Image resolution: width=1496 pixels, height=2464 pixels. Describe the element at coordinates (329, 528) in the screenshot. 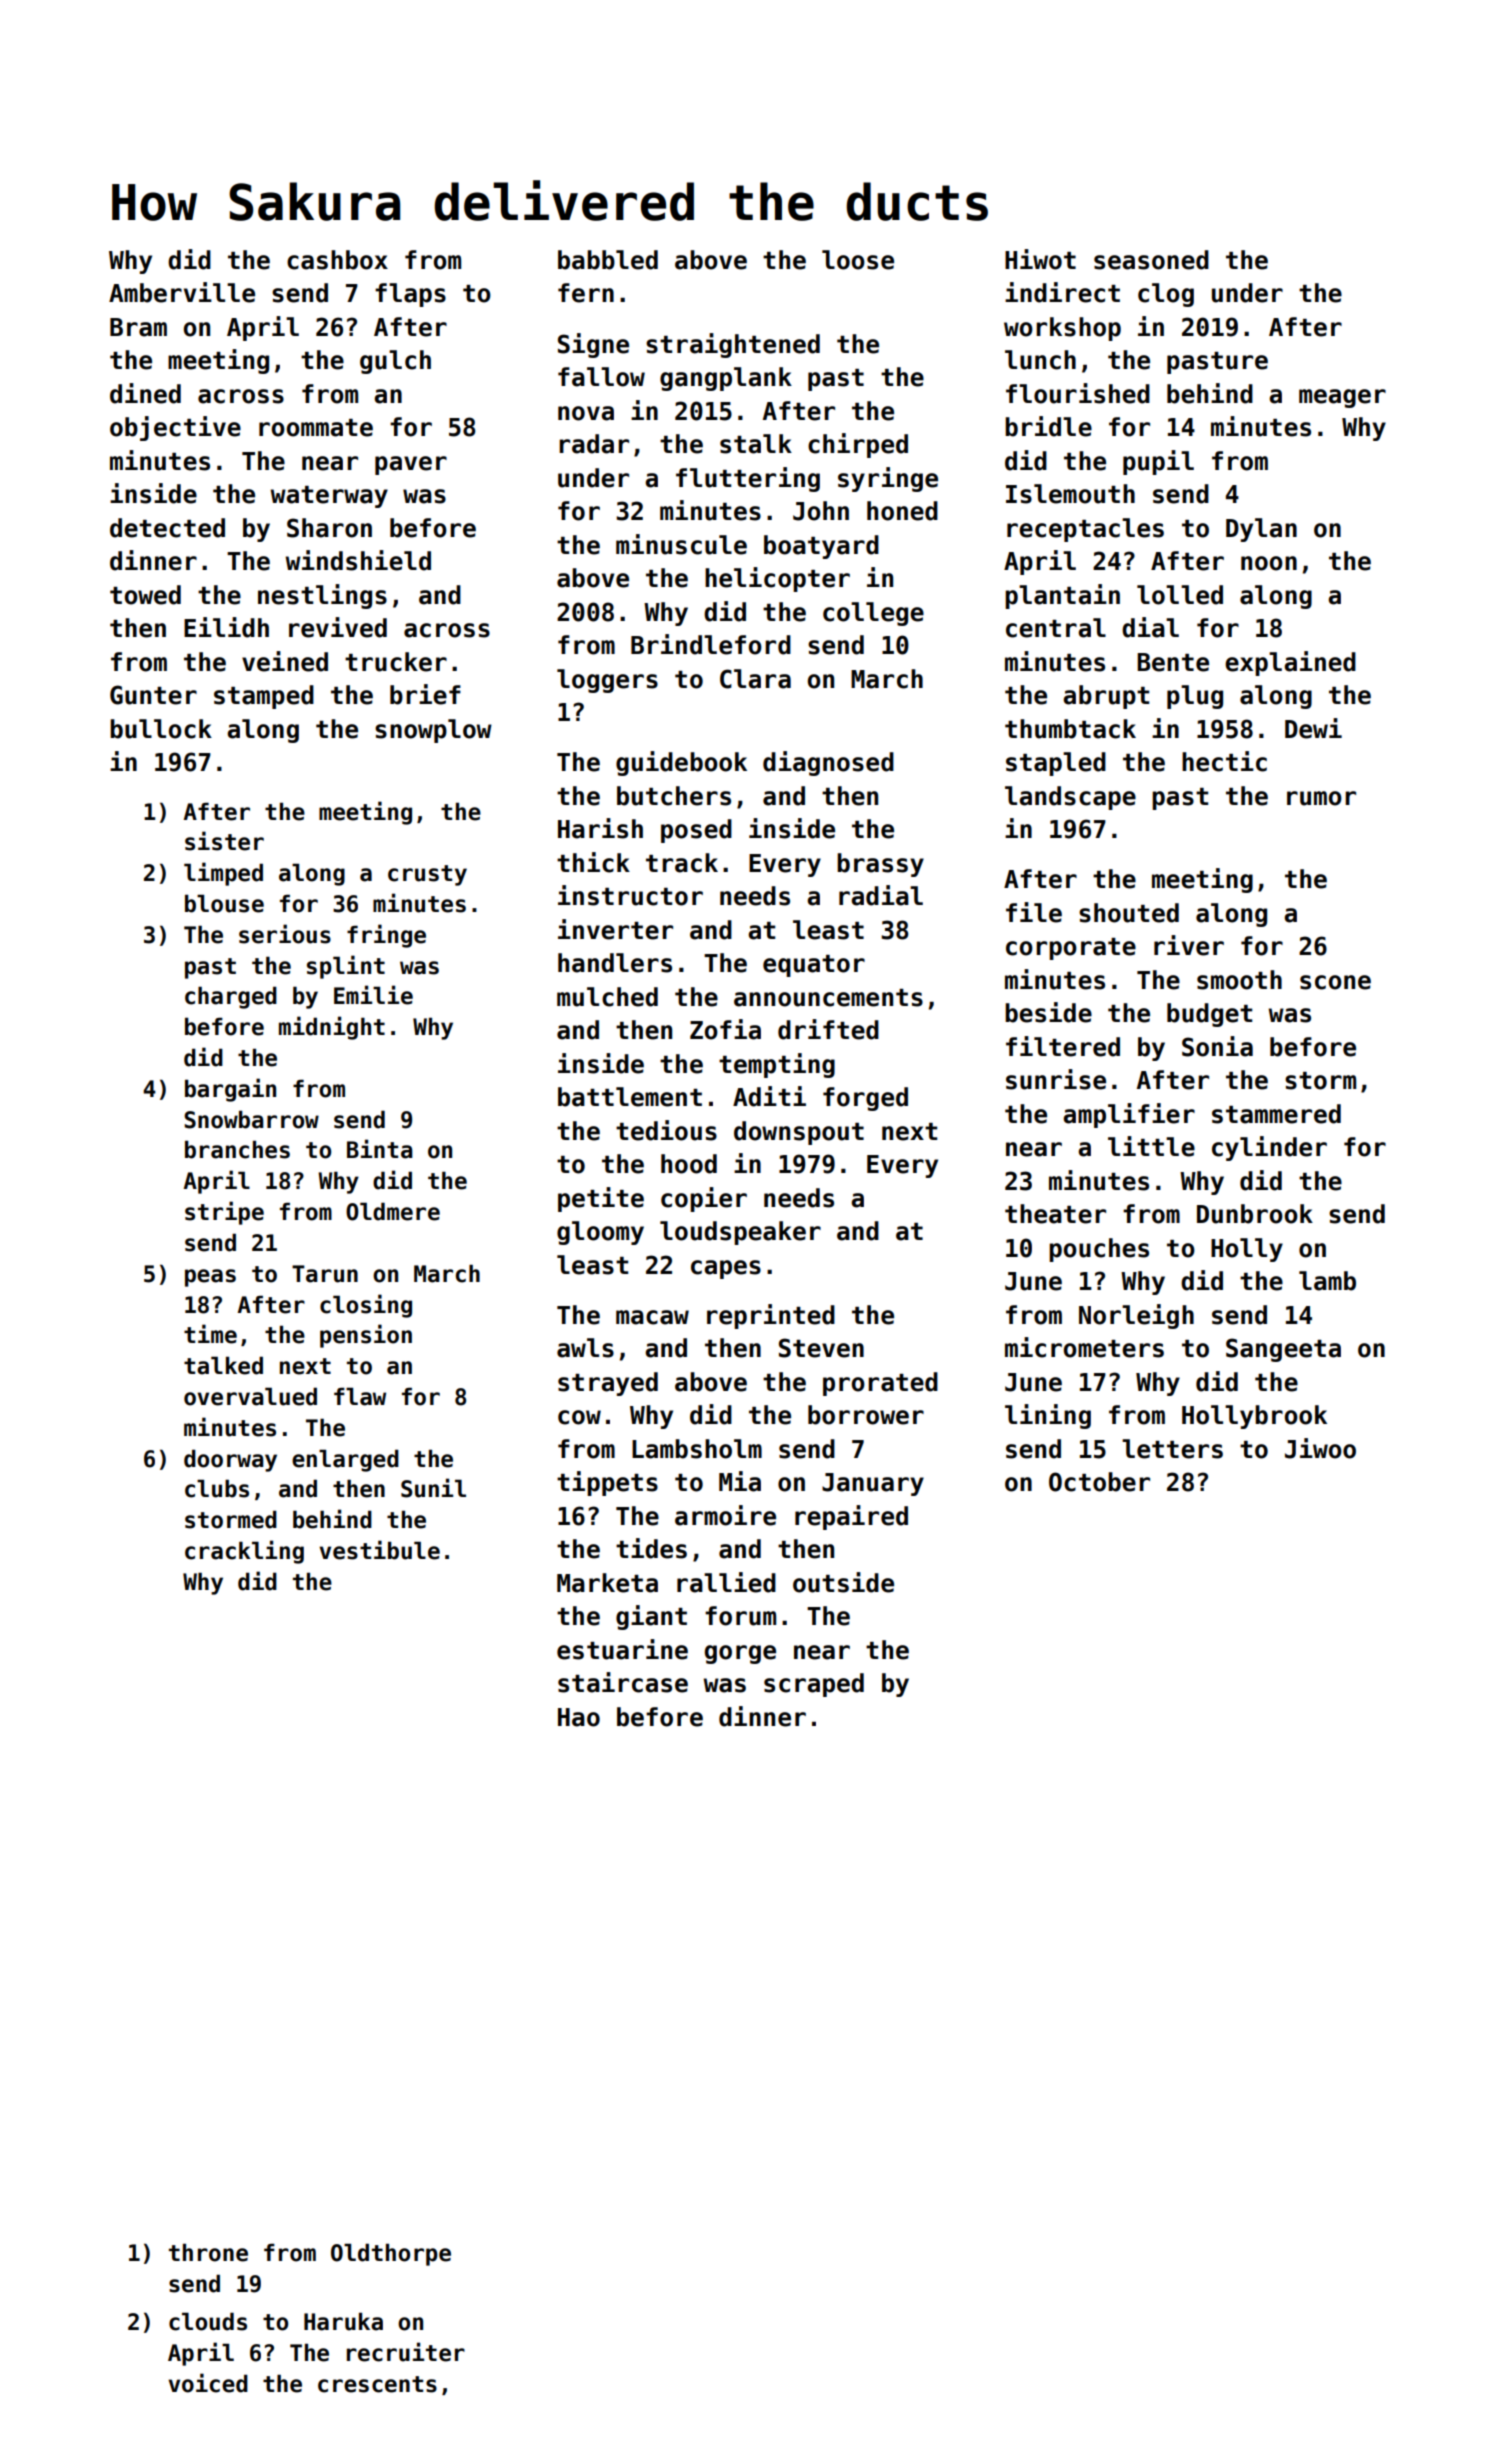

I see `Sharon` at that location.
